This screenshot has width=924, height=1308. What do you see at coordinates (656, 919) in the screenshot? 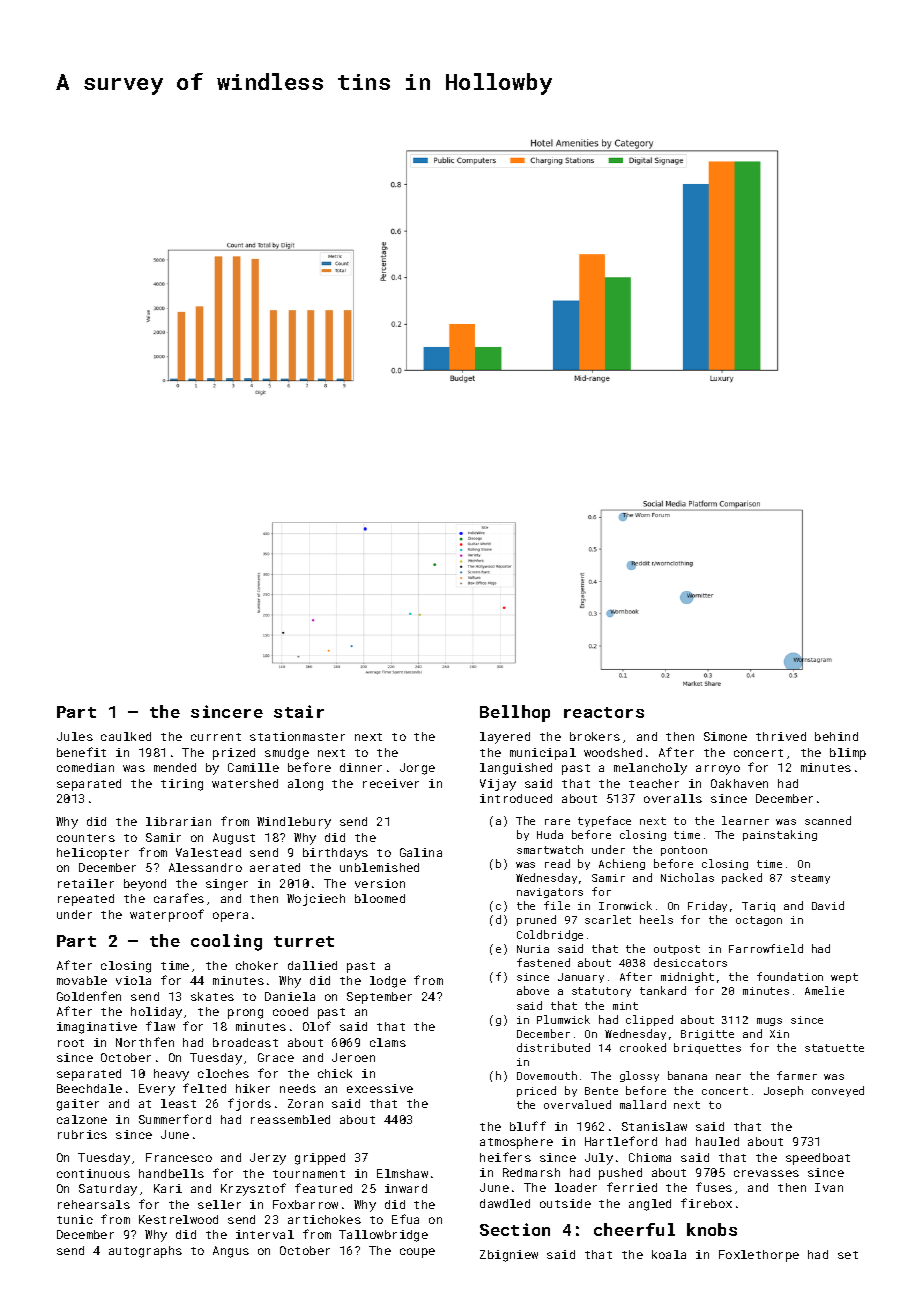
I see `heels` at bounding box center [656, 919].
